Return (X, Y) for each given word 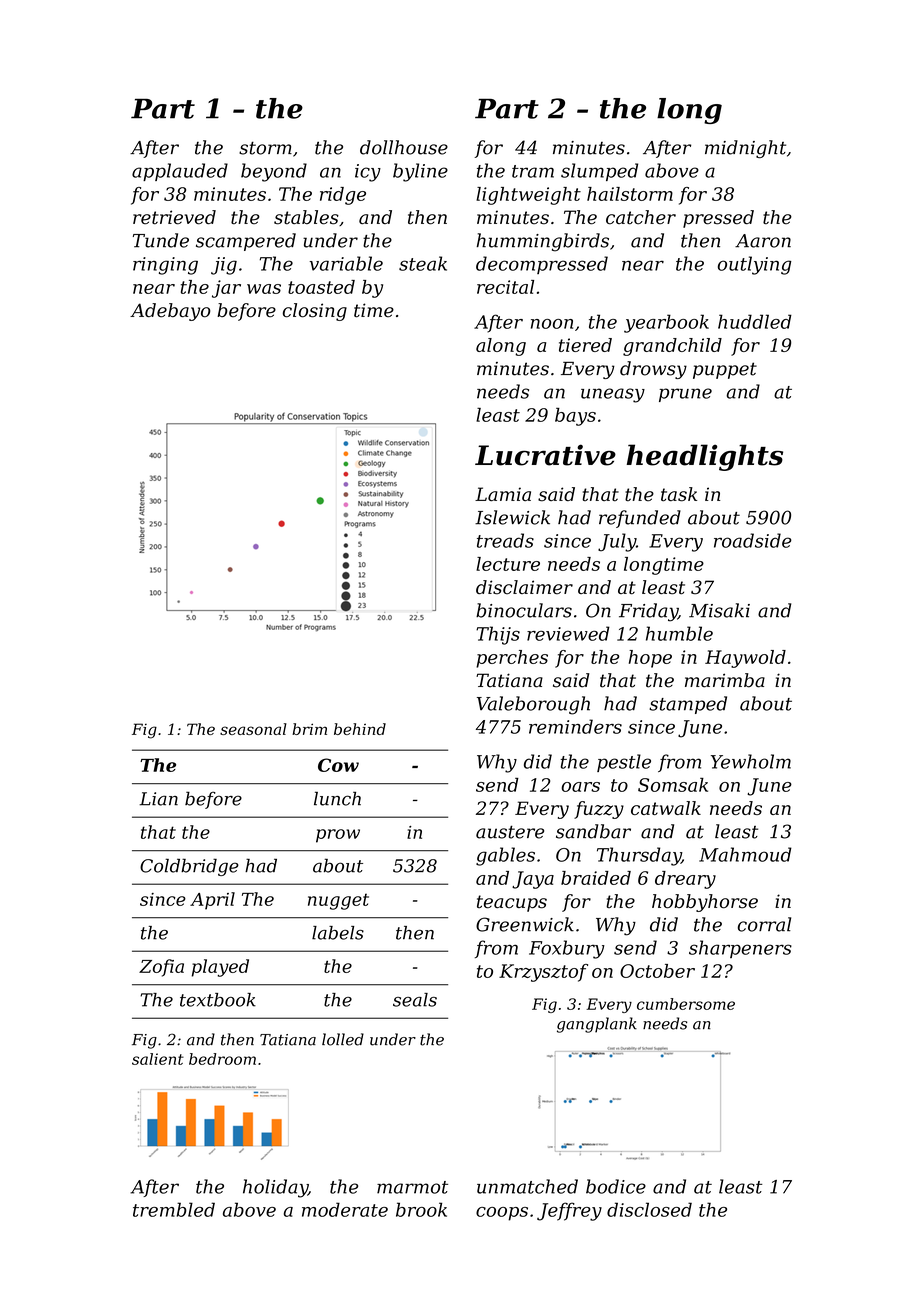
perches (512, 659)
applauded (180, 172)
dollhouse (404, 147)
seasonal (253, 729)
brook (421, 1209)
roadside (753, 540)
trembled (174, 1209)
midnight (745, 149)
